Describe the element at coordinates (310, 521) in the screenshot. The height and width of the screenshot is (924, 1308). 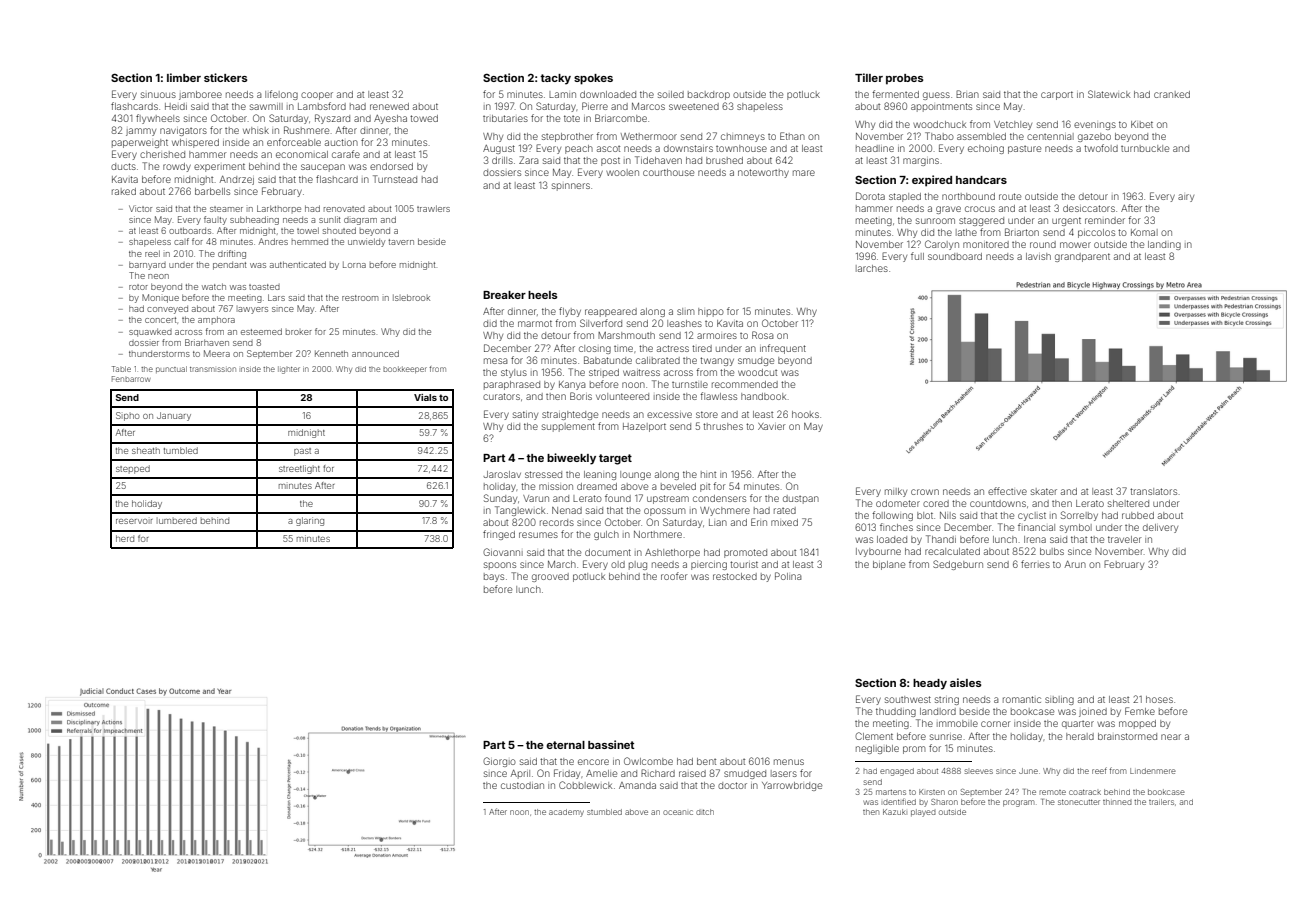
I see `glaring` at that location.
